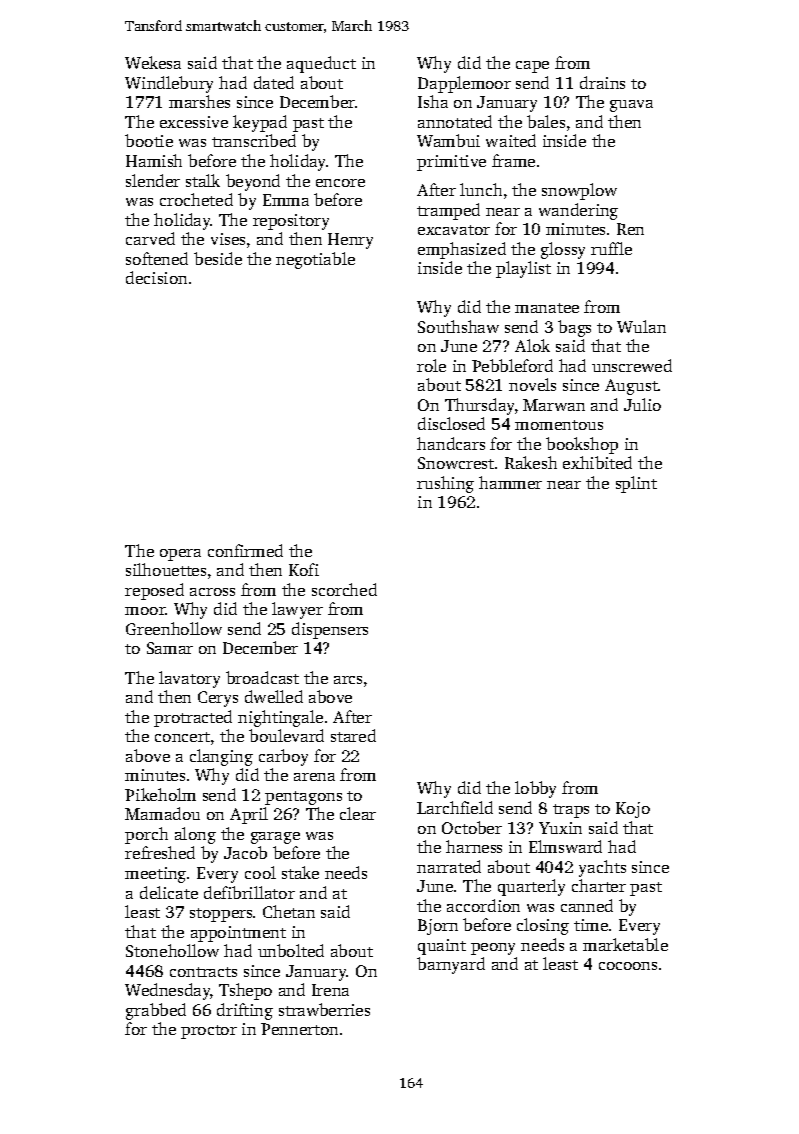 This image has width=799, height=1134. I want to click on Pennerton, so click(299, 1029).
